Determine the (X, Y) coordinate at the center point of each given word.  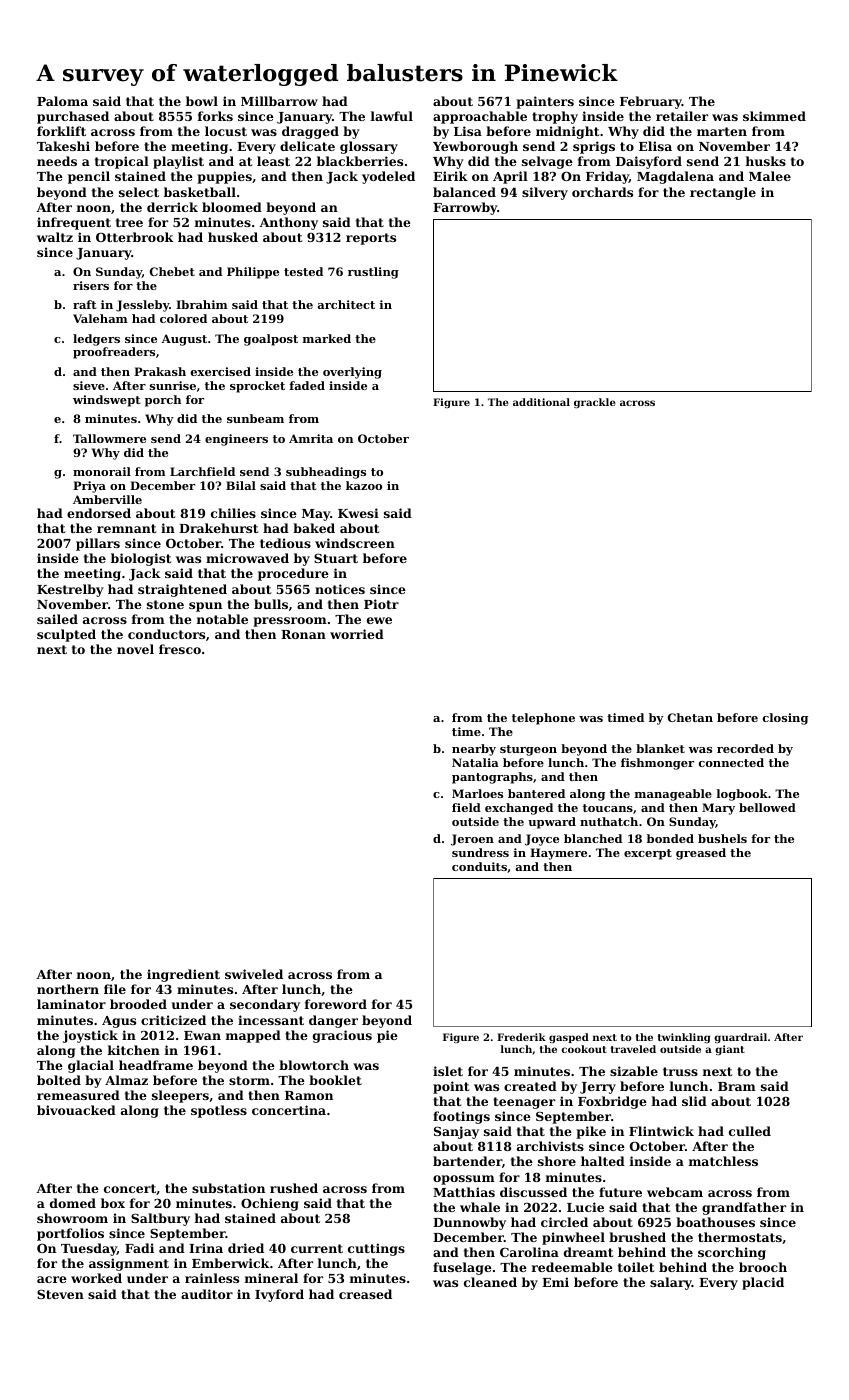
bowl (202, 101)
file (115, 989)
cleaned (490, 1282)
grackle (595, 403)
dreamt (588, 1252)
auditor (207, 1294)
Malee (770, 176)
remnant (126, 528)
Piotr (381, 604)
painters (545, 102)
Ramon (309, 1095)
